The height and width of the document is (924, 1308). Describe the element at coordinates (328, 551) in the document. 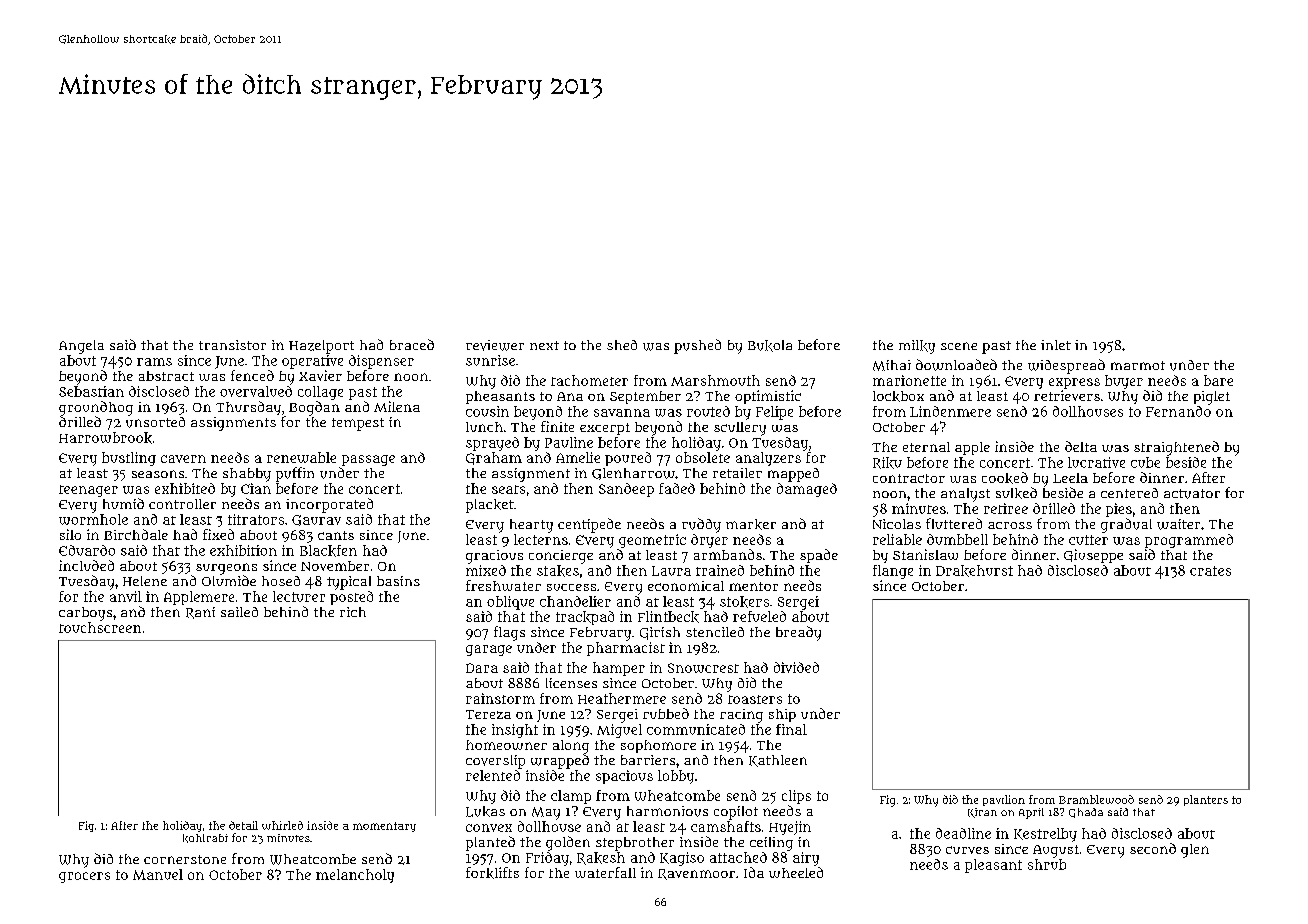

I see `Blackfen` at that location.
